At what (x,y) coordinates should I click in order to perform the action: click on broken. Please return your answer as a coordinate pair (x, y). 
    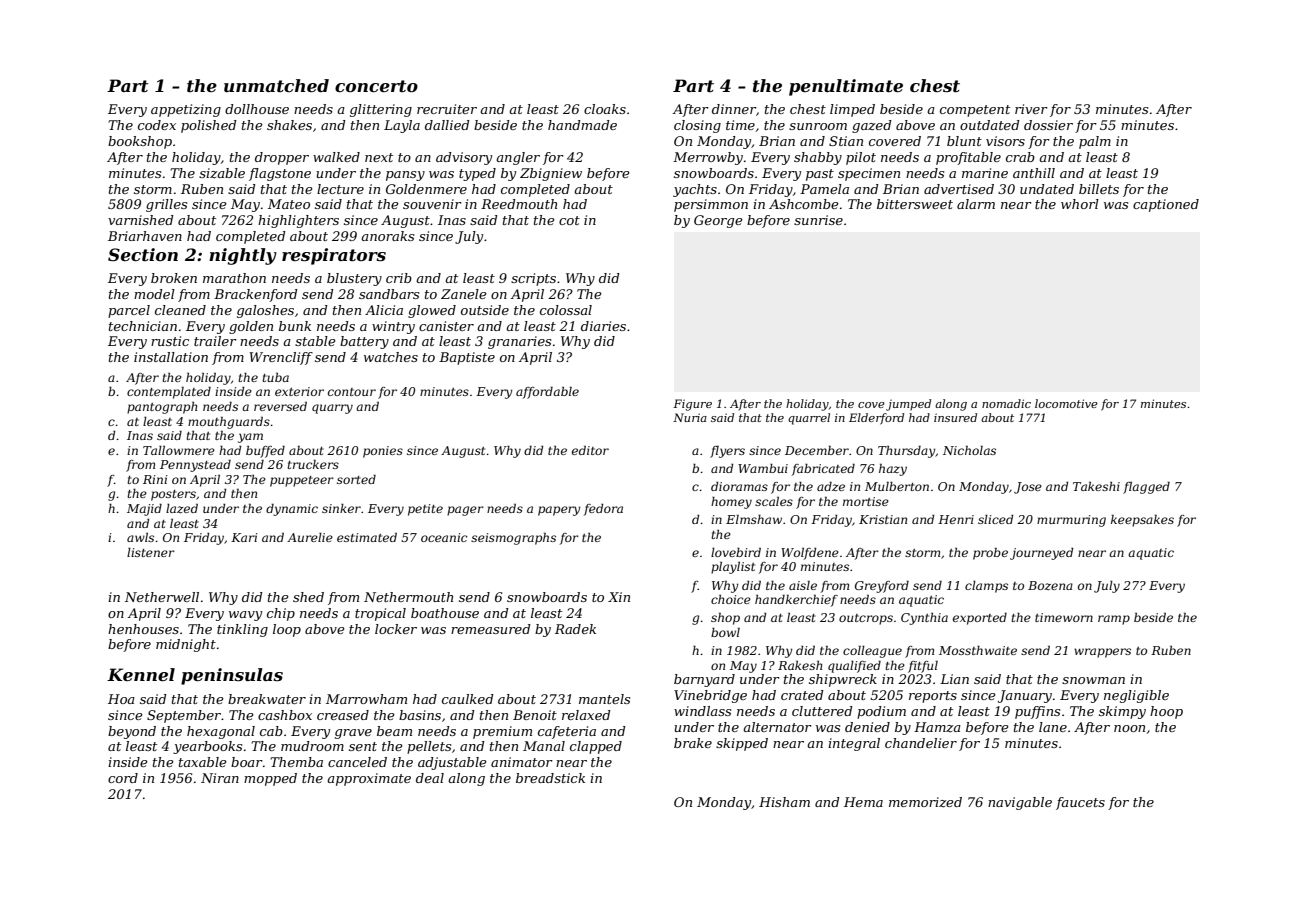
    Looking at the image, I should click on (174, 278).
